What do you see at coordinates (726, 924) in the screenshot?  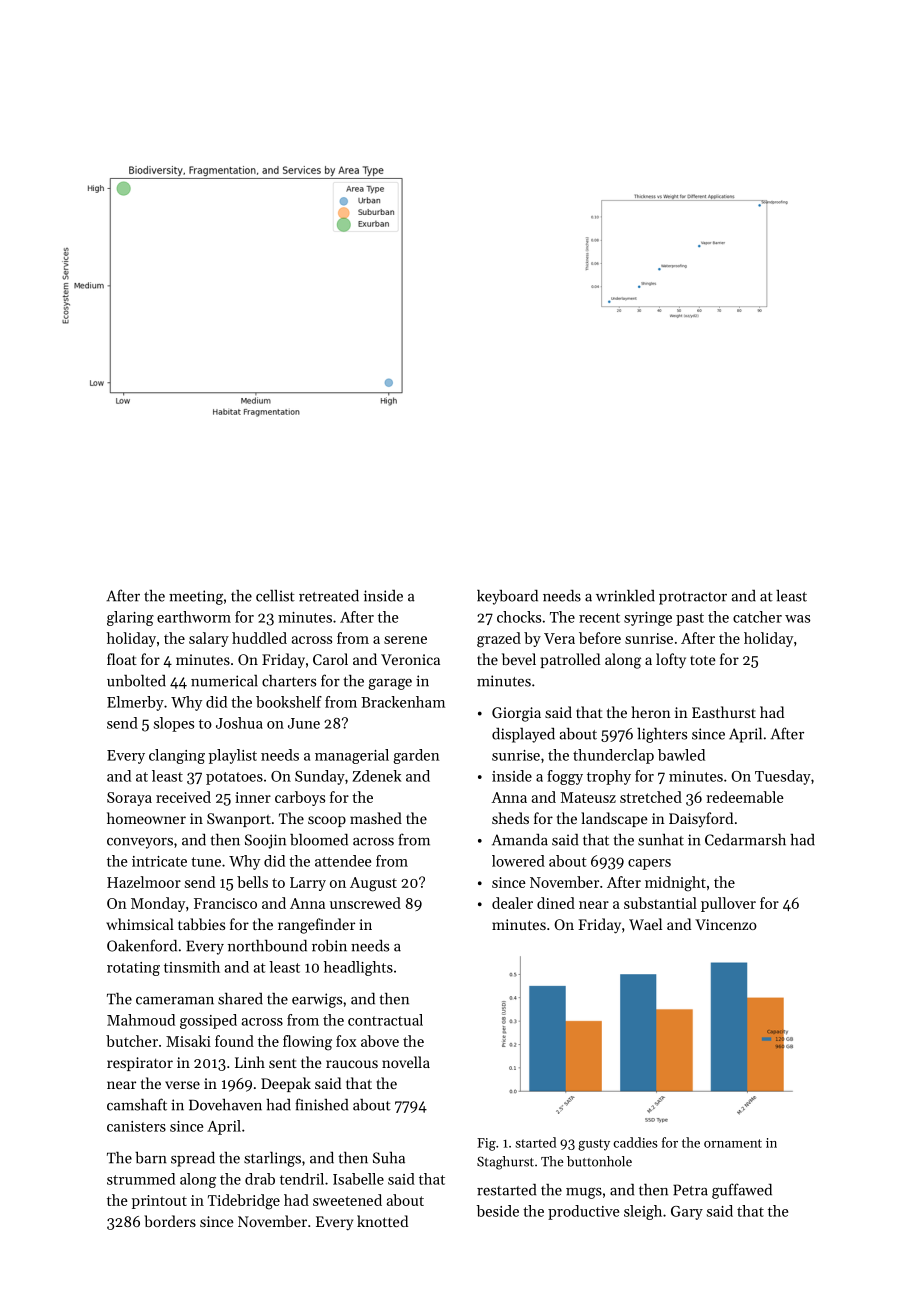 I see `Vincenzo` at bounding box center [726, 924].
